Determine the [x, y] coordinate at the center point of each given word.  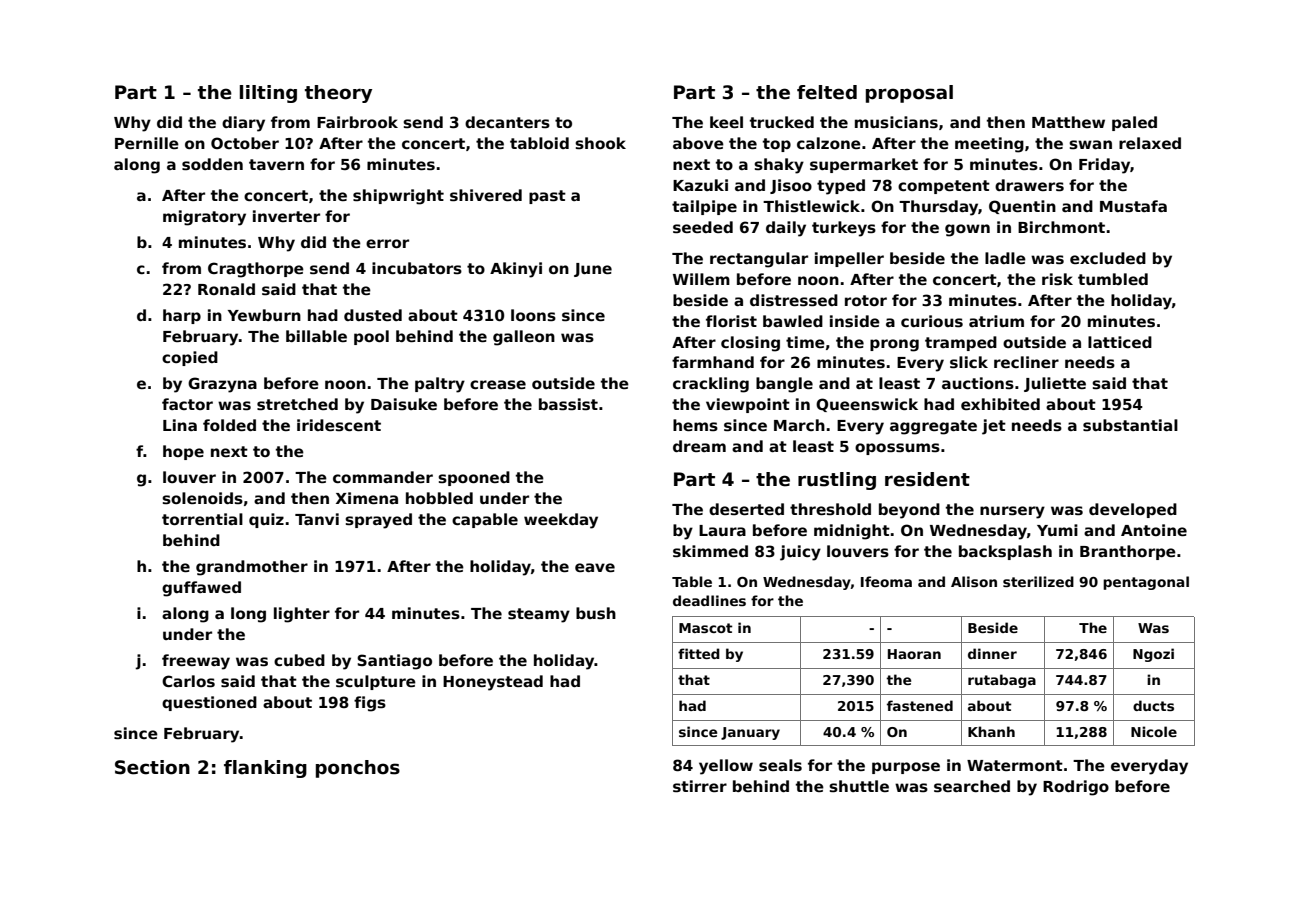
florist [731, 321]
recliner [1026, 362]
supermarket [864, 165]
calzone [829, 143]
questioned [209, 703]
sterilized [1038, 581]
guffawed [201, 589]
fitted [699, 653]
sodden [212, 164]
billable [316, 336]
